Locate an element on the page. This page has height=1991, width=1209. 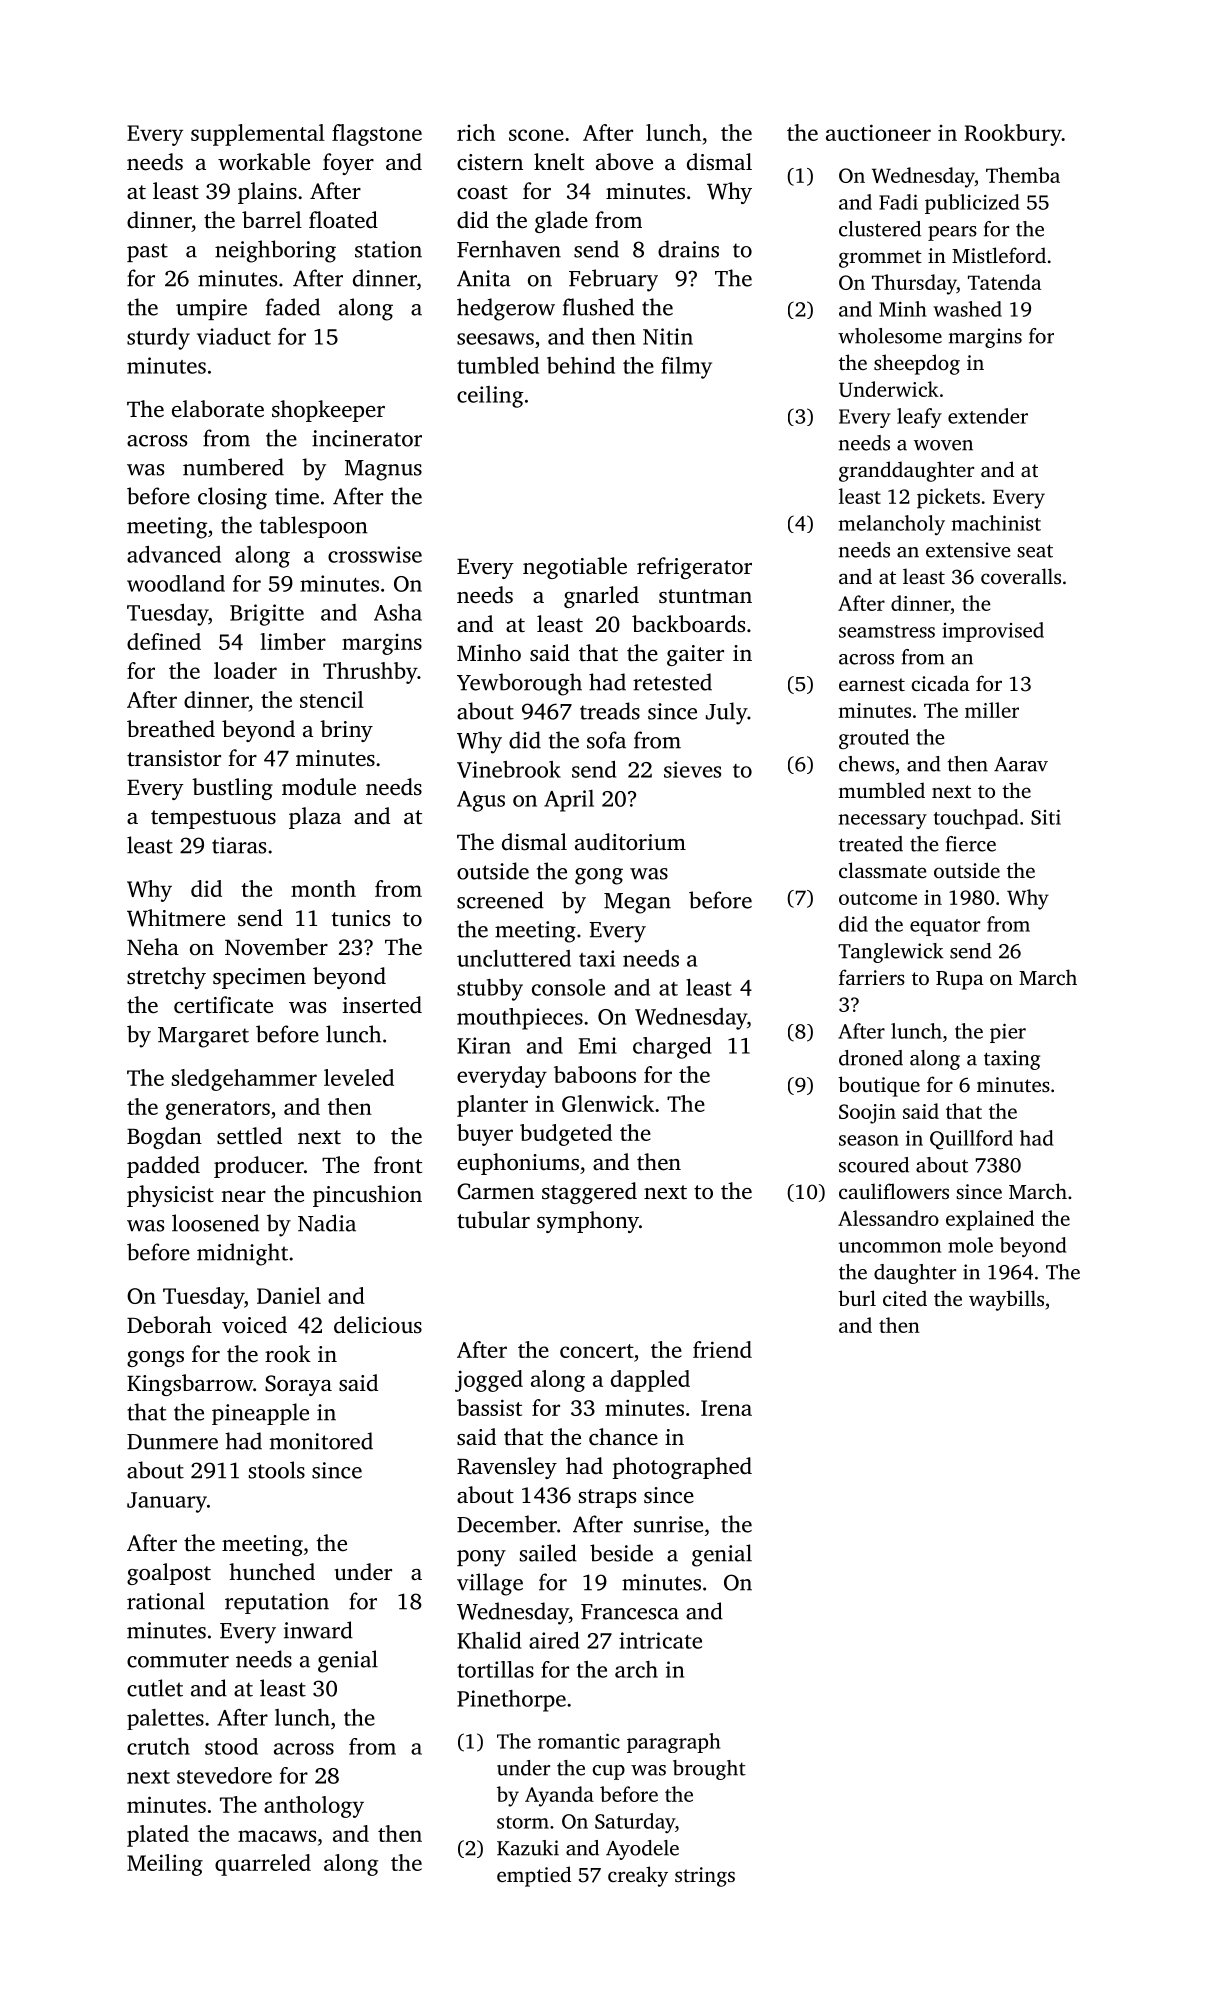
Themba is located at coordinates (1023, 175).
